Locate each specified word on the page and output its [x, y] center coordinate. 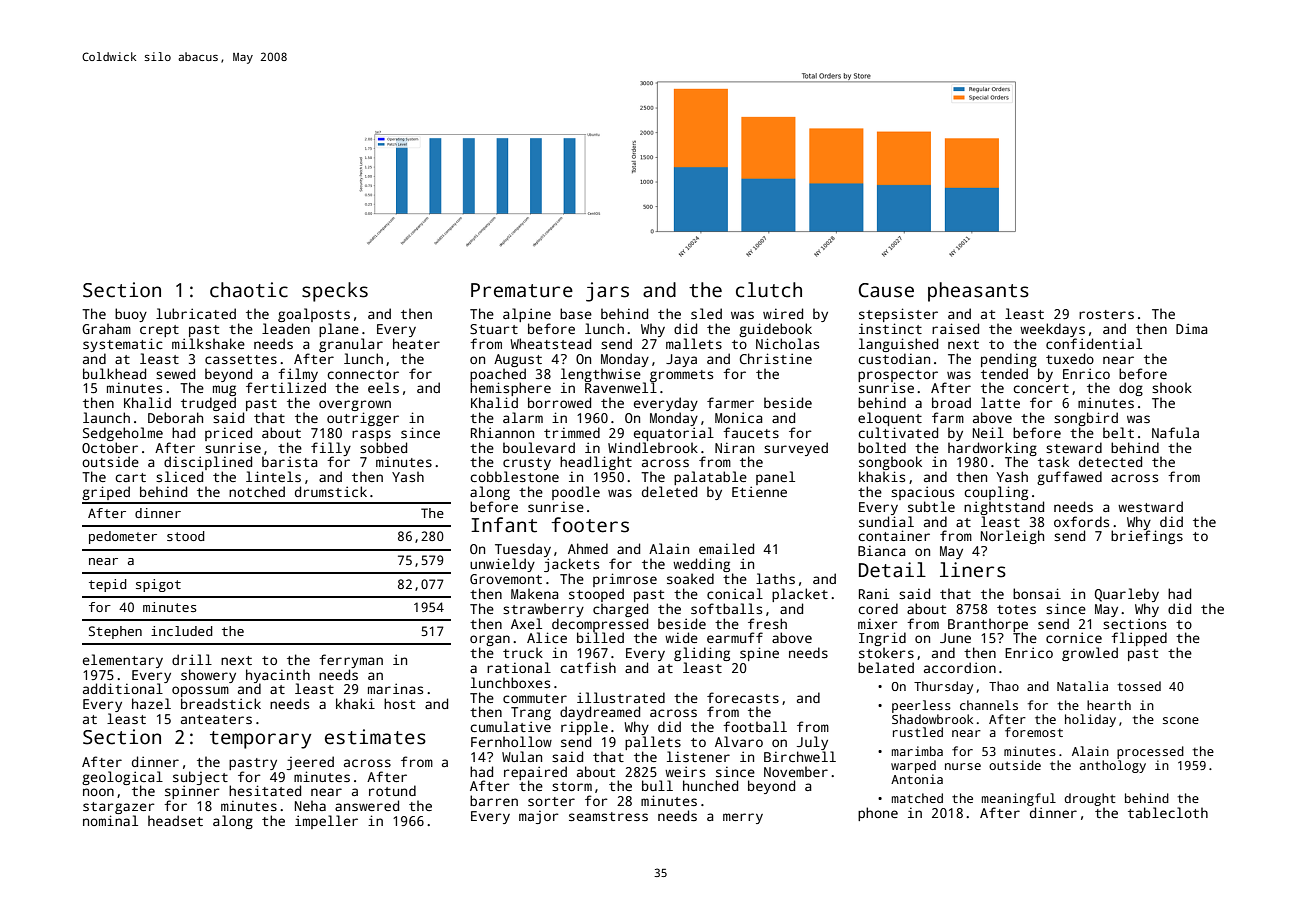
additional [123, 689]
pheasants [978, 292]
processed [1150, 752]
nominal [110, 820]
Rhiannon [502, 432]
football [755, 726]
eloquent [890, 419]
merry [743, 818]
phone [878, 814]
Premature [522, 290]
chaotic [249, 290]
